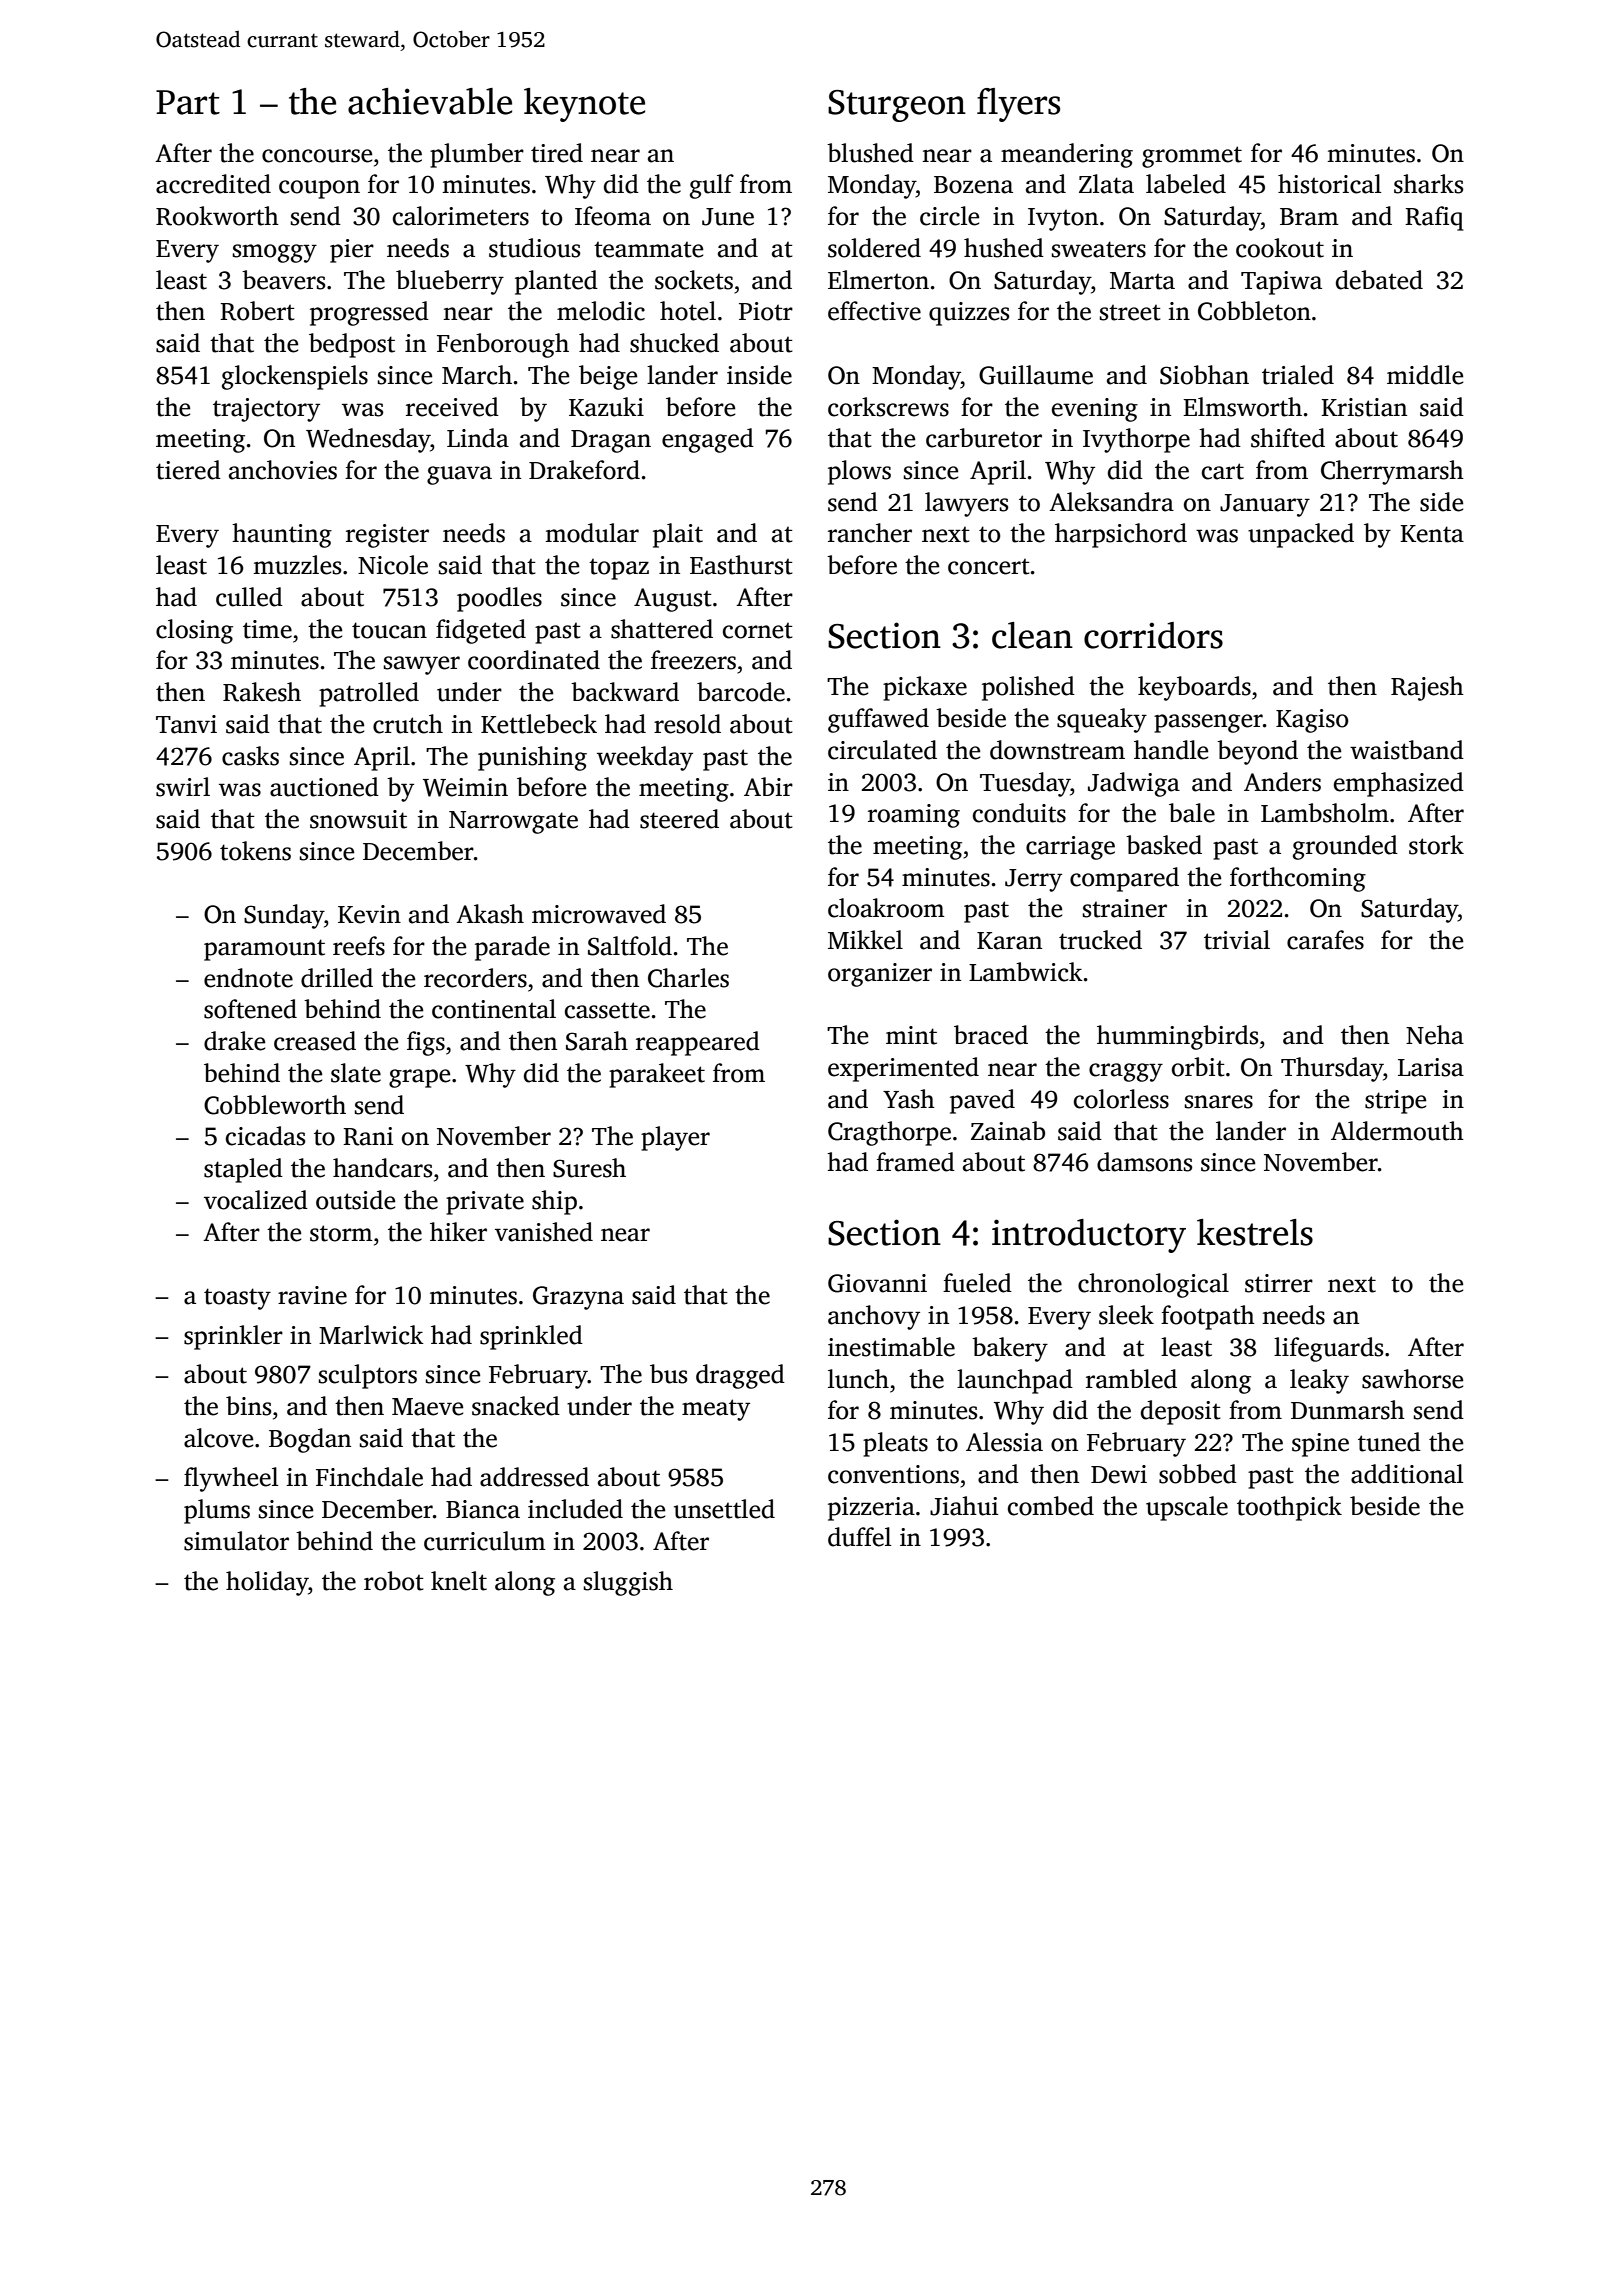  What do you see at coordinates (888, 407) in the screenshot?
I see `corkscrews` at bounding box center [888, 407].
